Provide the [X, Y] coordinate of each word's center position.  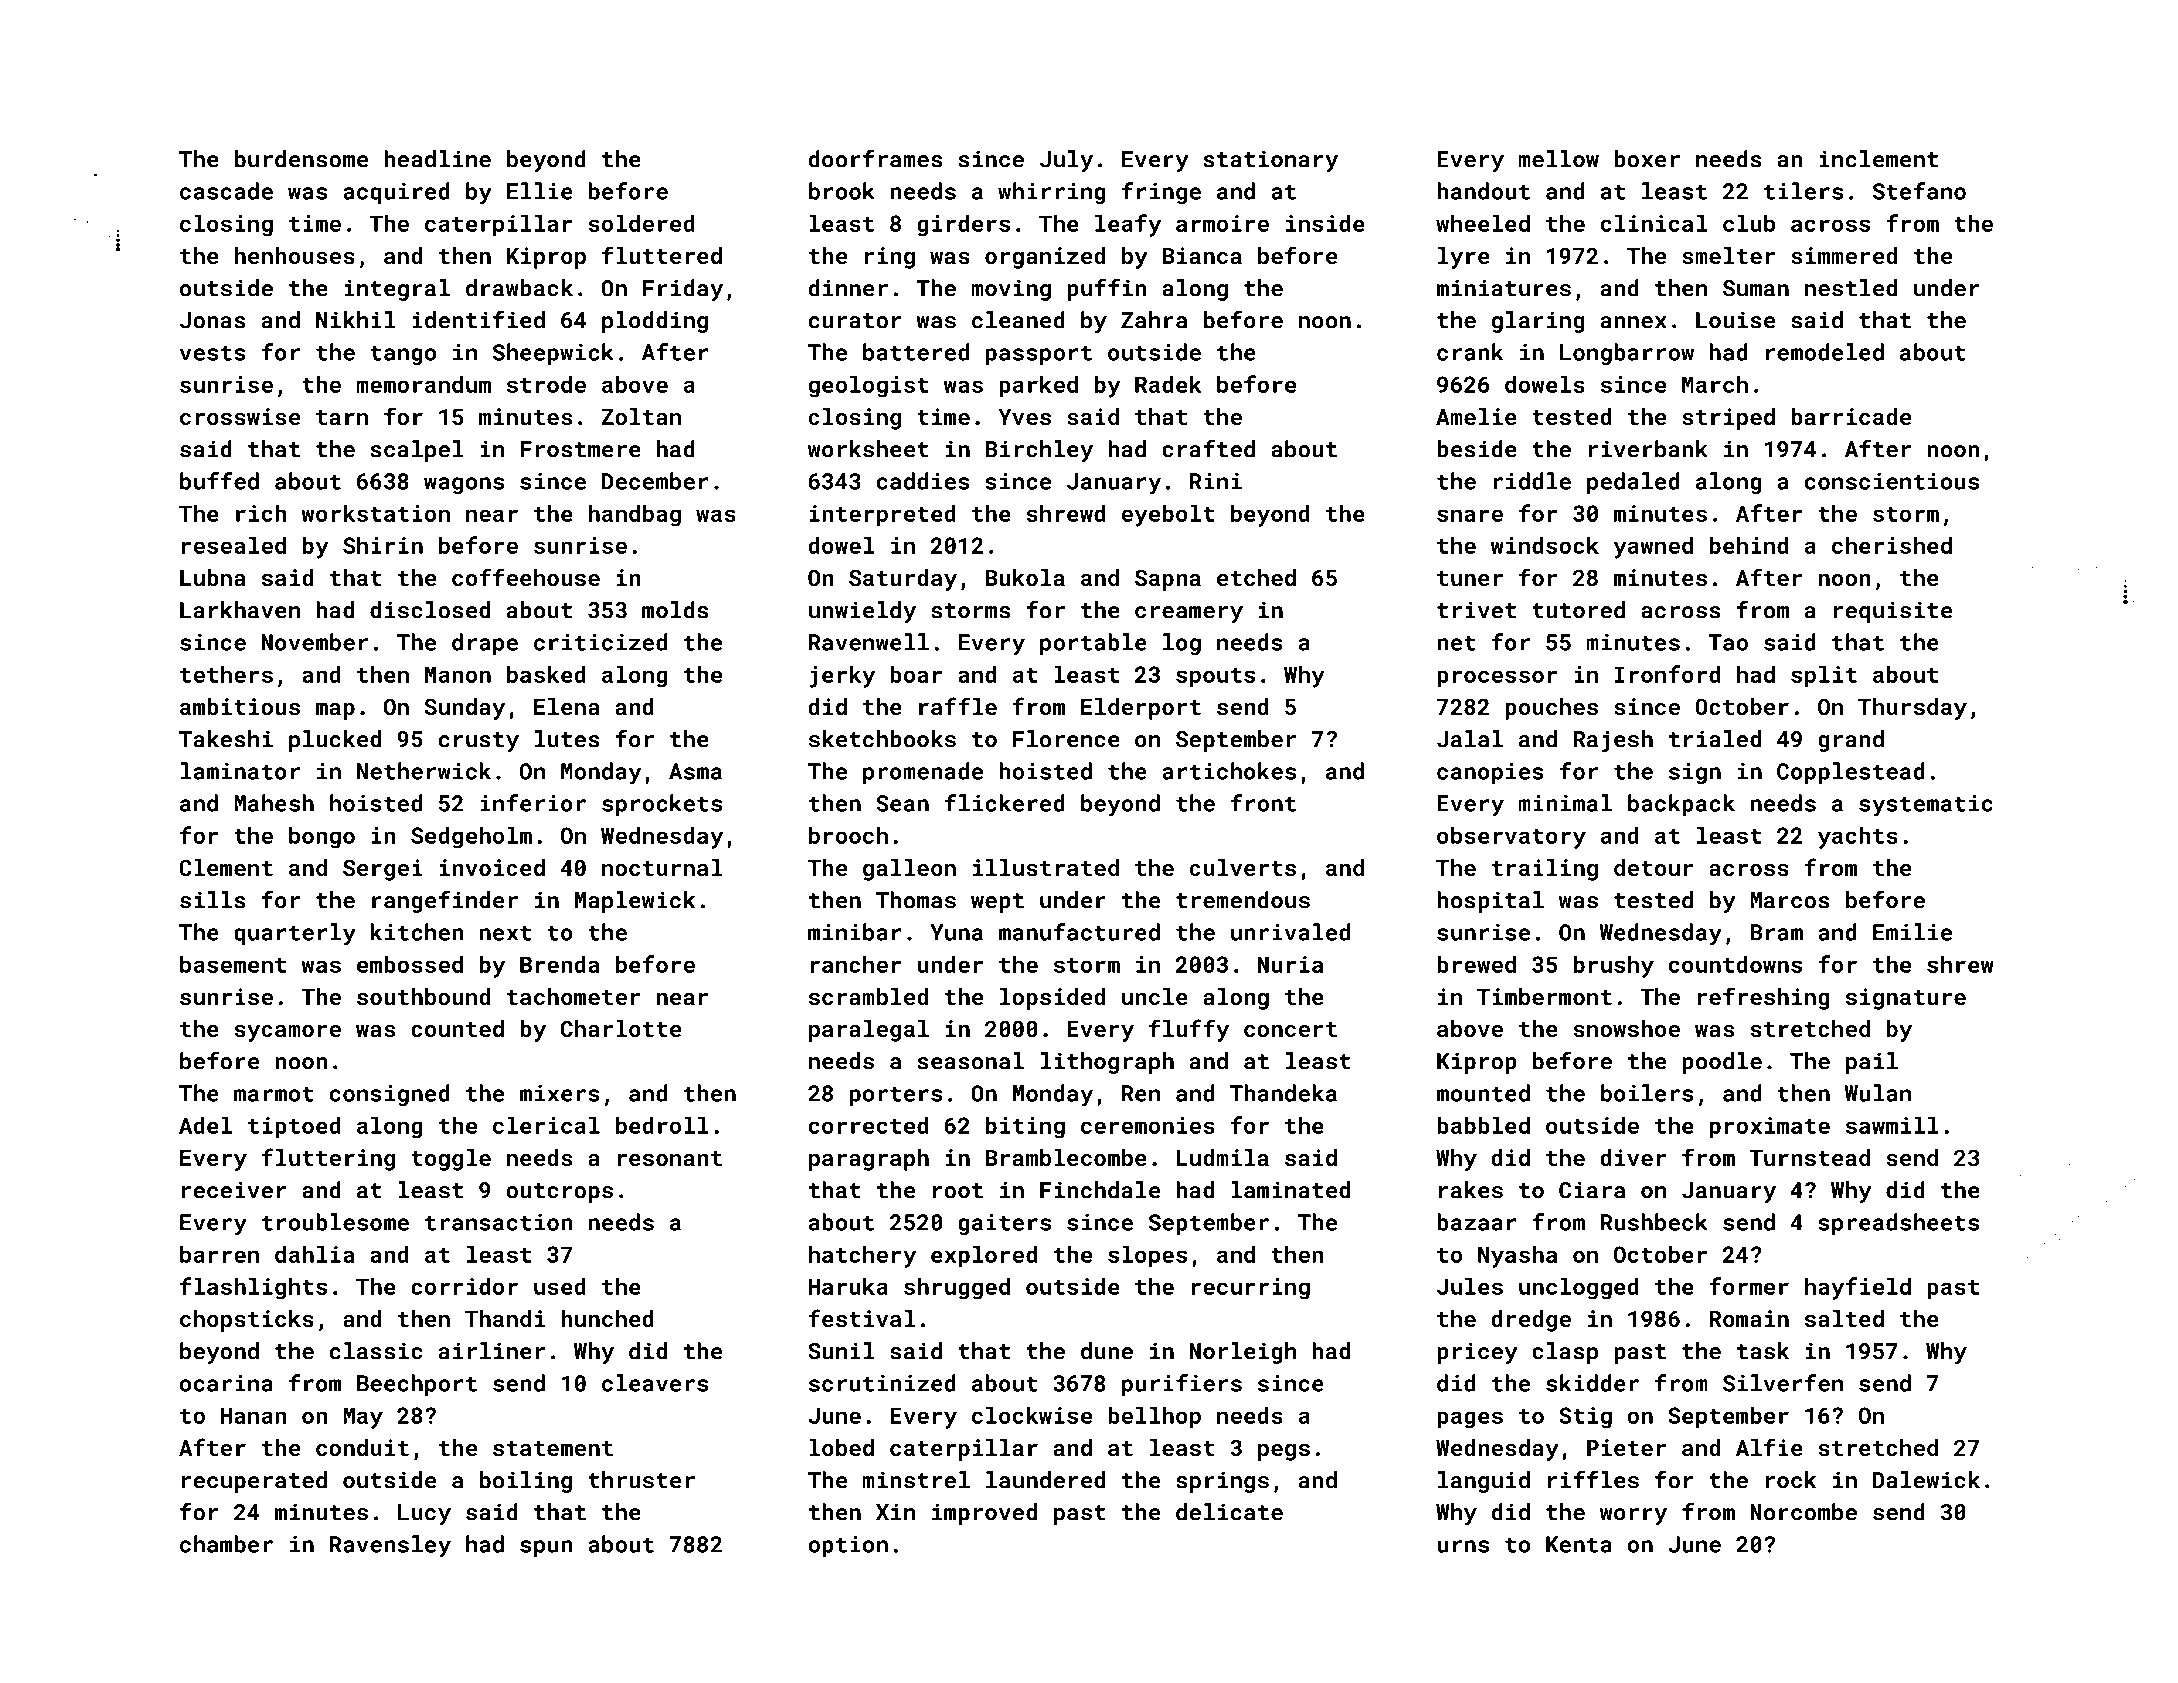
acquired [396, 193]
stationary [1271, 161]
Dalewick [1926, 1480]
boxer [1647, 159]
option [848, 1546]
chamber [226, 1544]
